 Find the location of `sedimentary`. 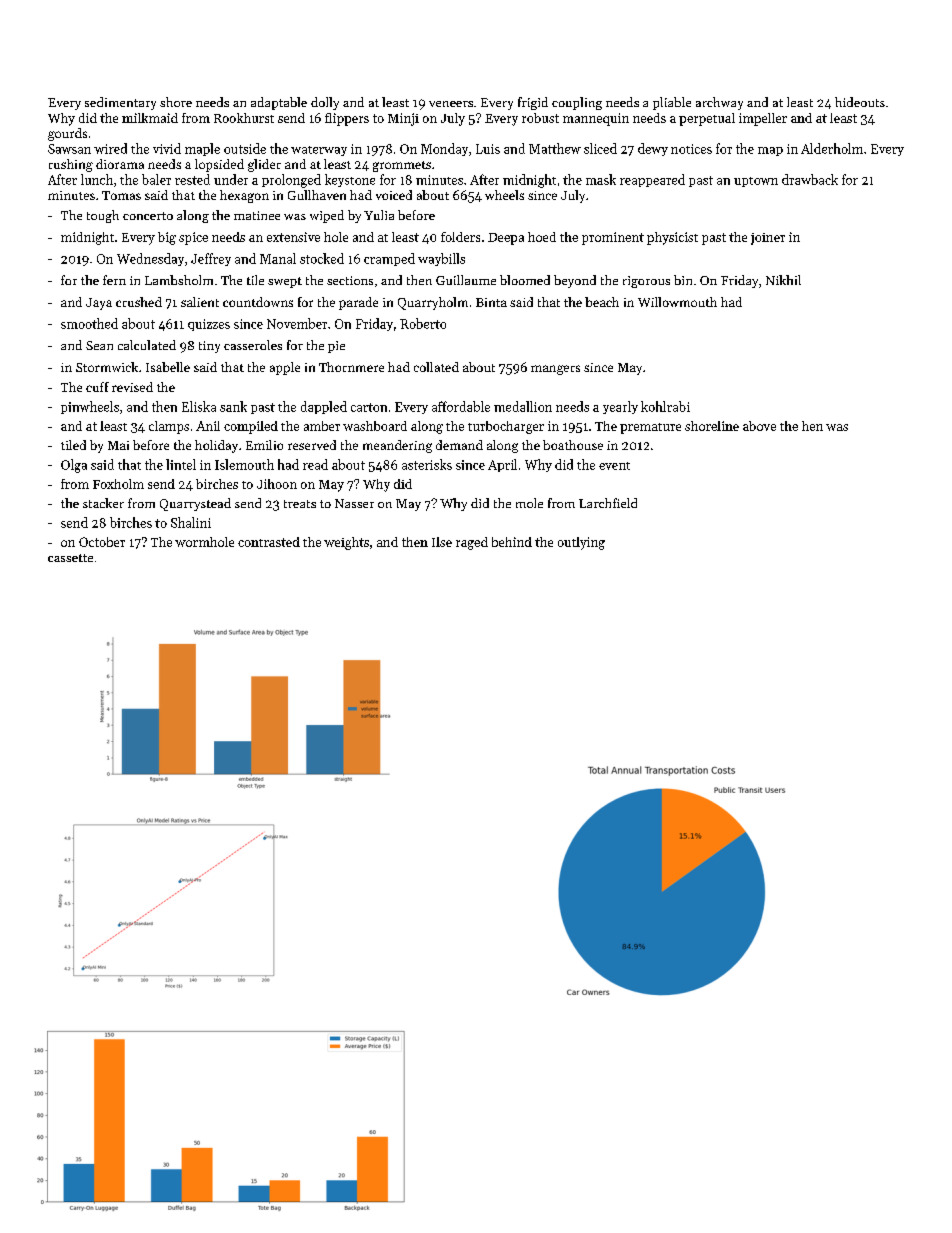

sedimentary is located at coordinates (120, 103).
